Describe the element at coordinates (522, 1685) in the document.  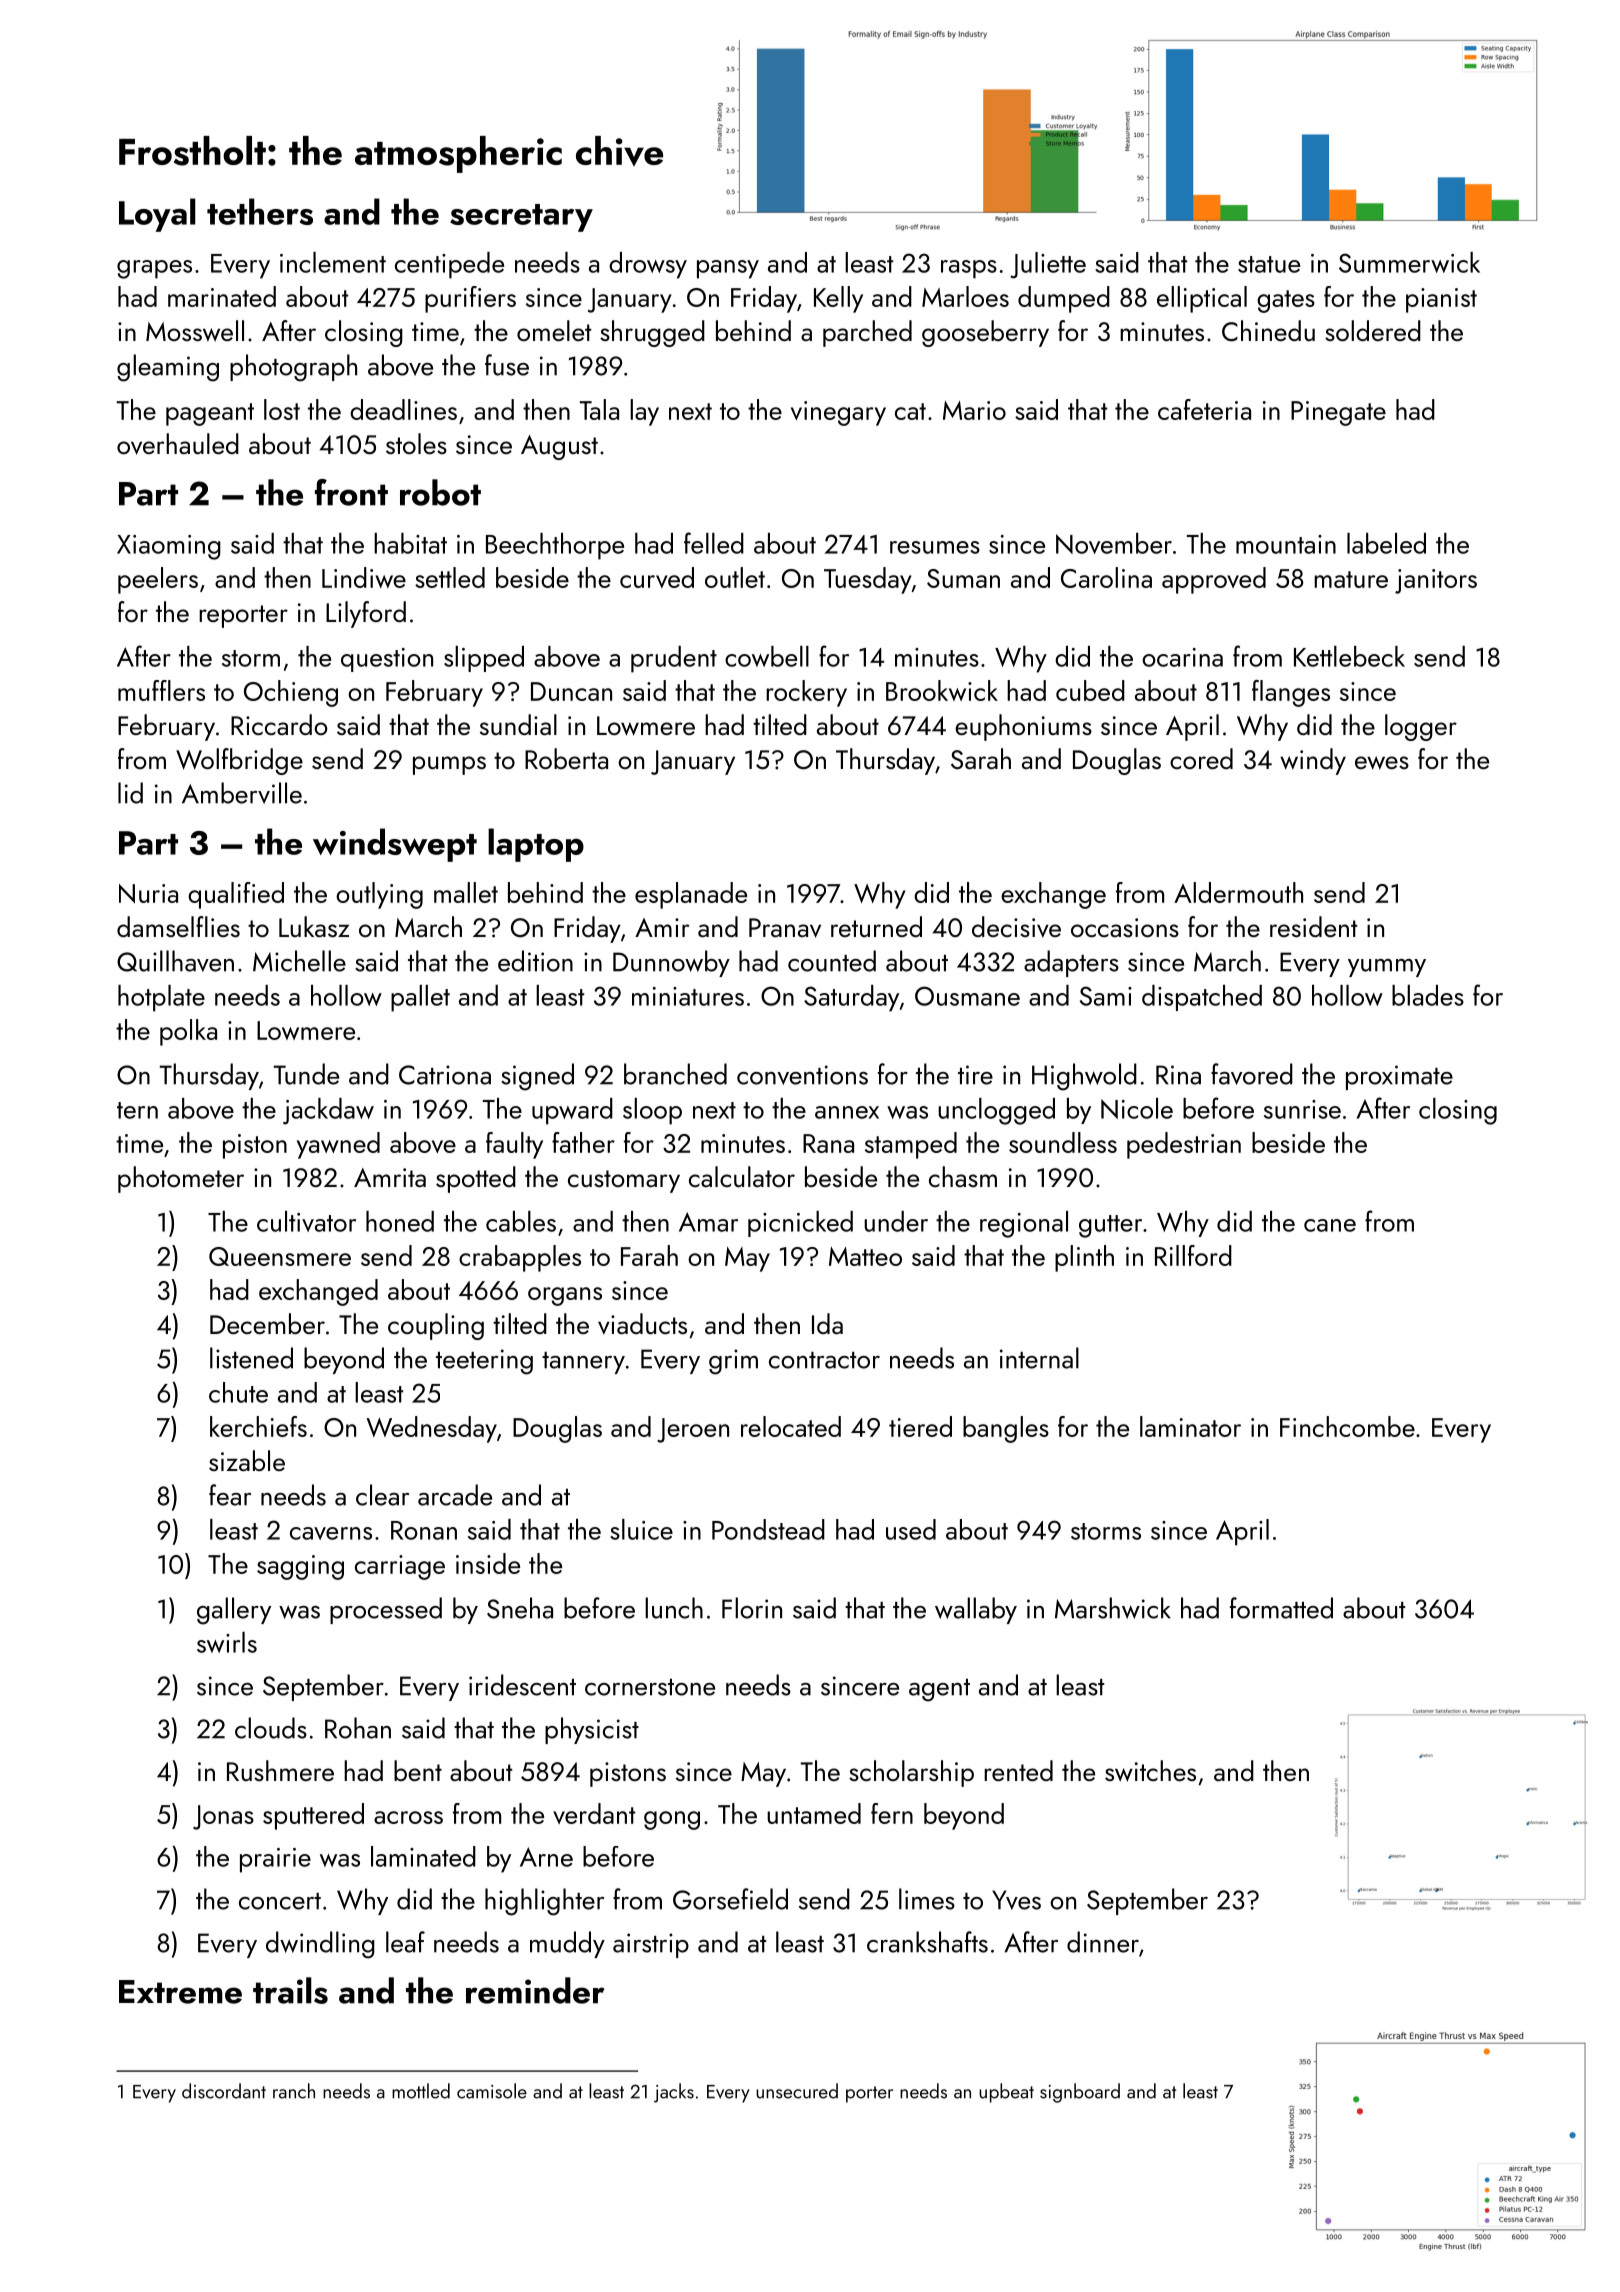
I see `iridescent` at that location.
